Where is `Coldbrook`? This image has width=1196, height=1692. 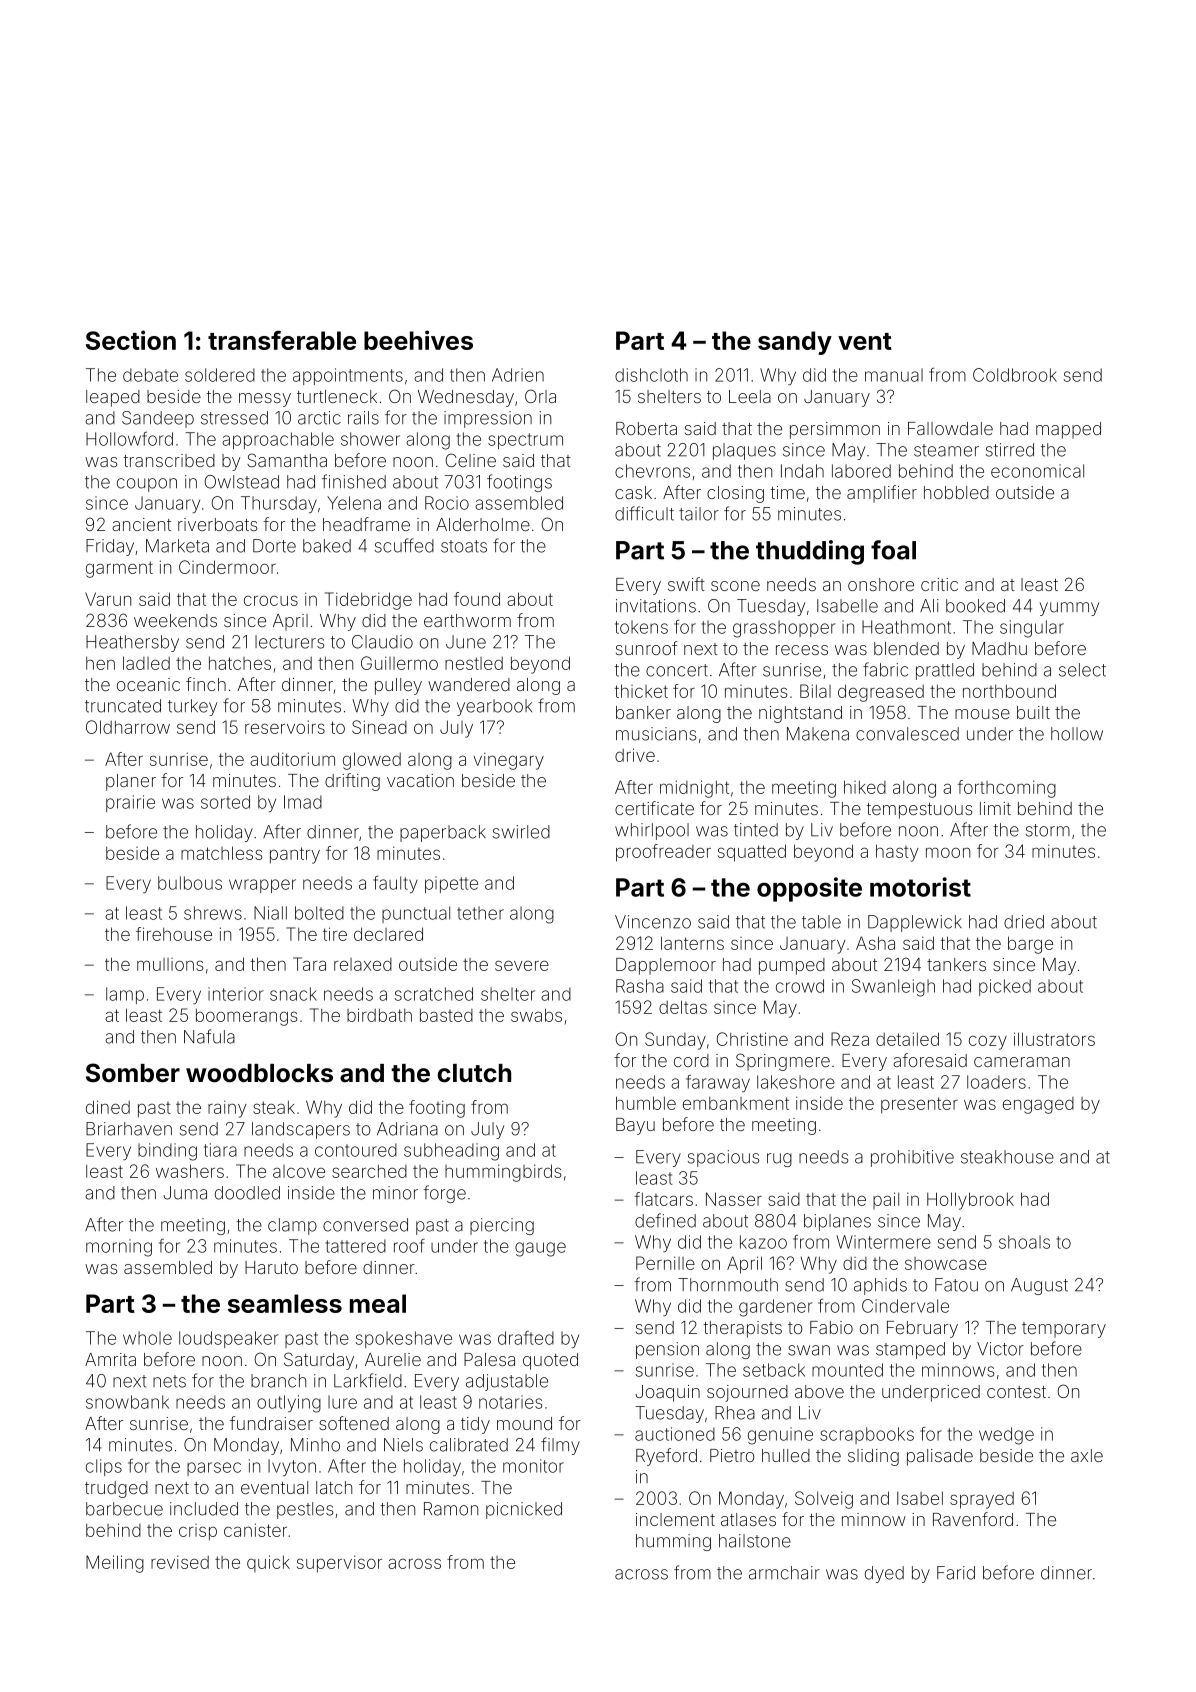 Coldbrook is located at coordinates (1015, 375).
